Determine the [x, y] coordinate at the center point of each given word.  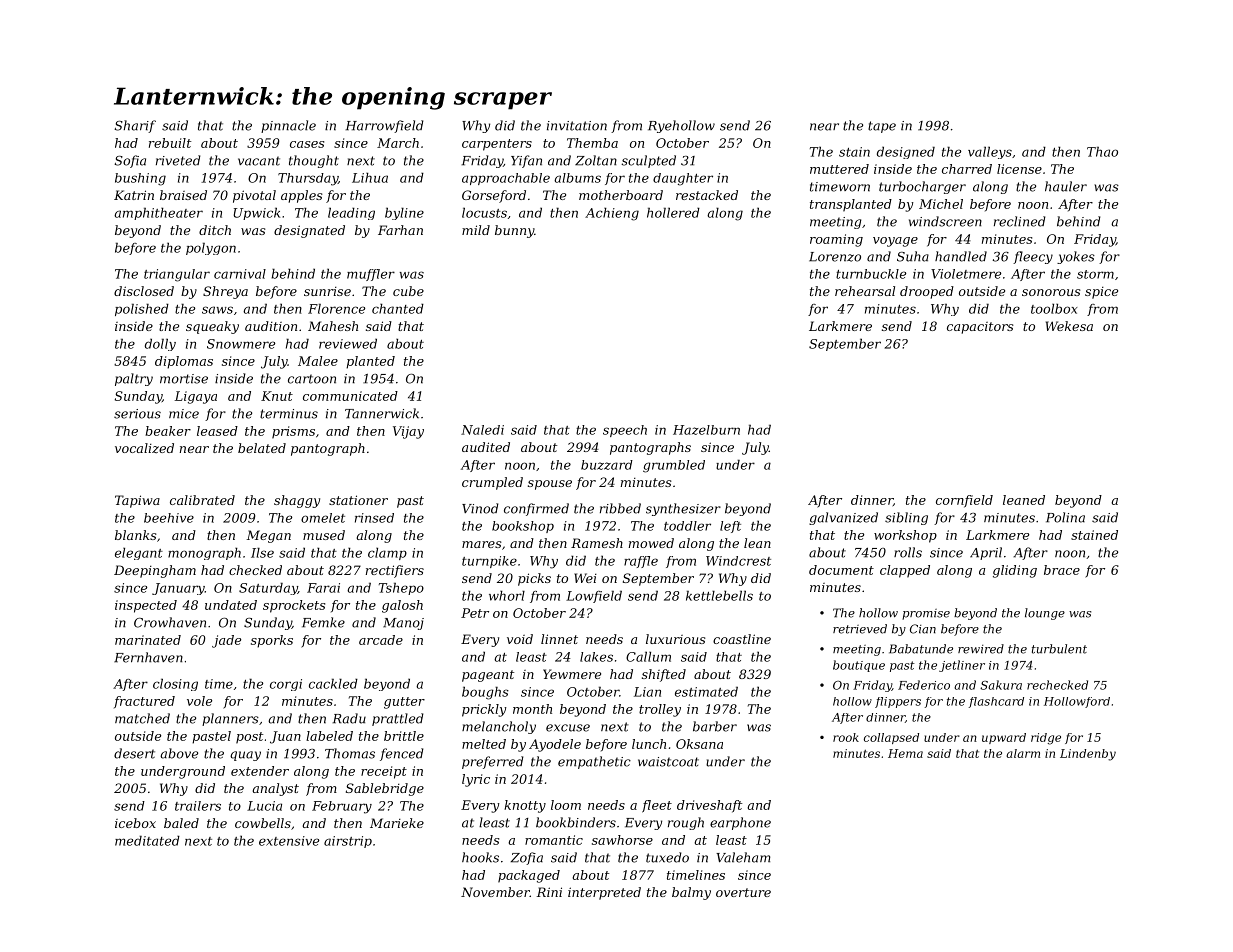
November [495, 892]
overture [743, 892]
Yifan [526, 161]
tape [882, 127]
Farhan [400, 230]
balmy [691, 893]
